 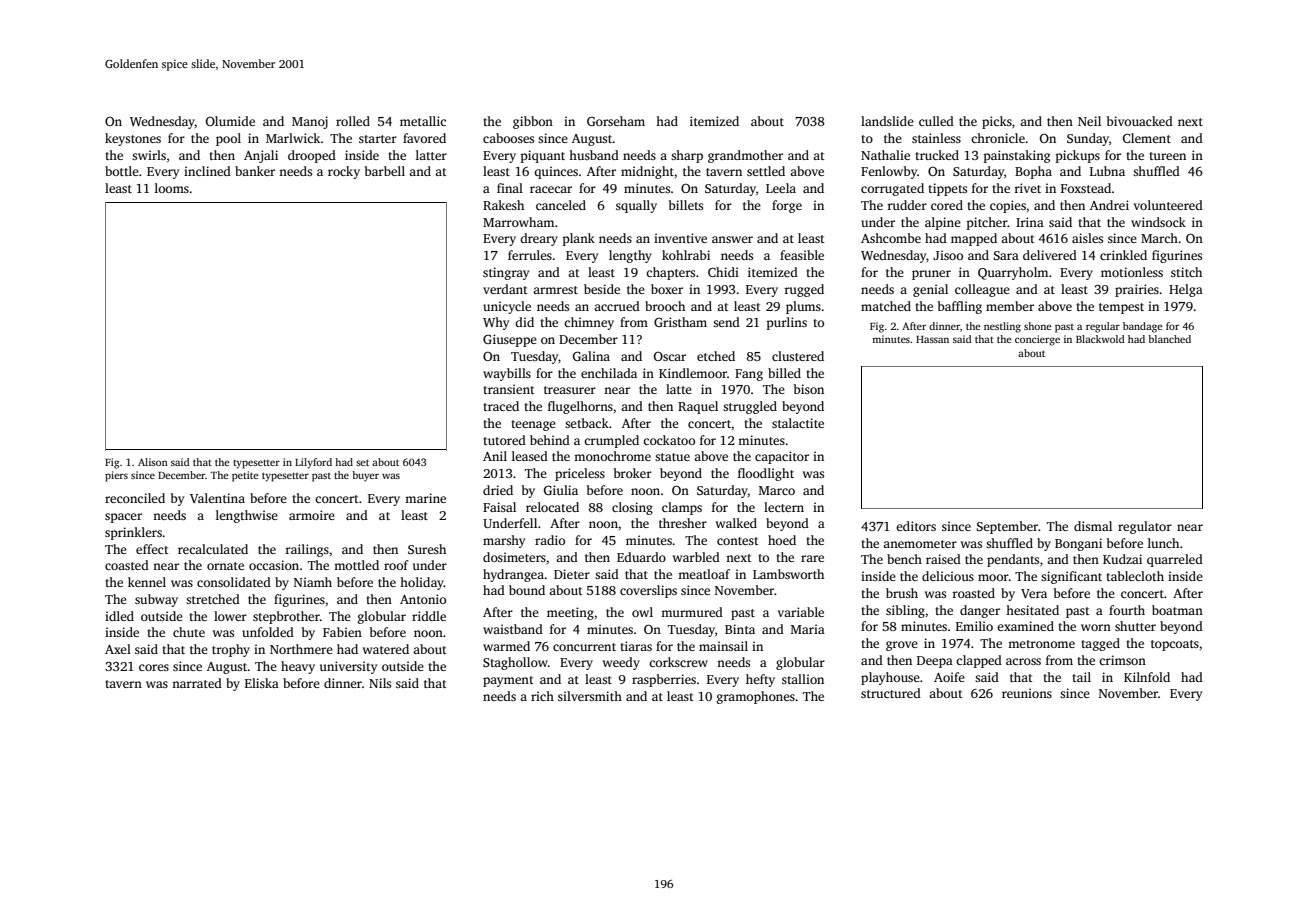 What do you see at coordinates (1037, 340) in the screenshot?
I see `concierge` at bounding box center [1037, 340].
